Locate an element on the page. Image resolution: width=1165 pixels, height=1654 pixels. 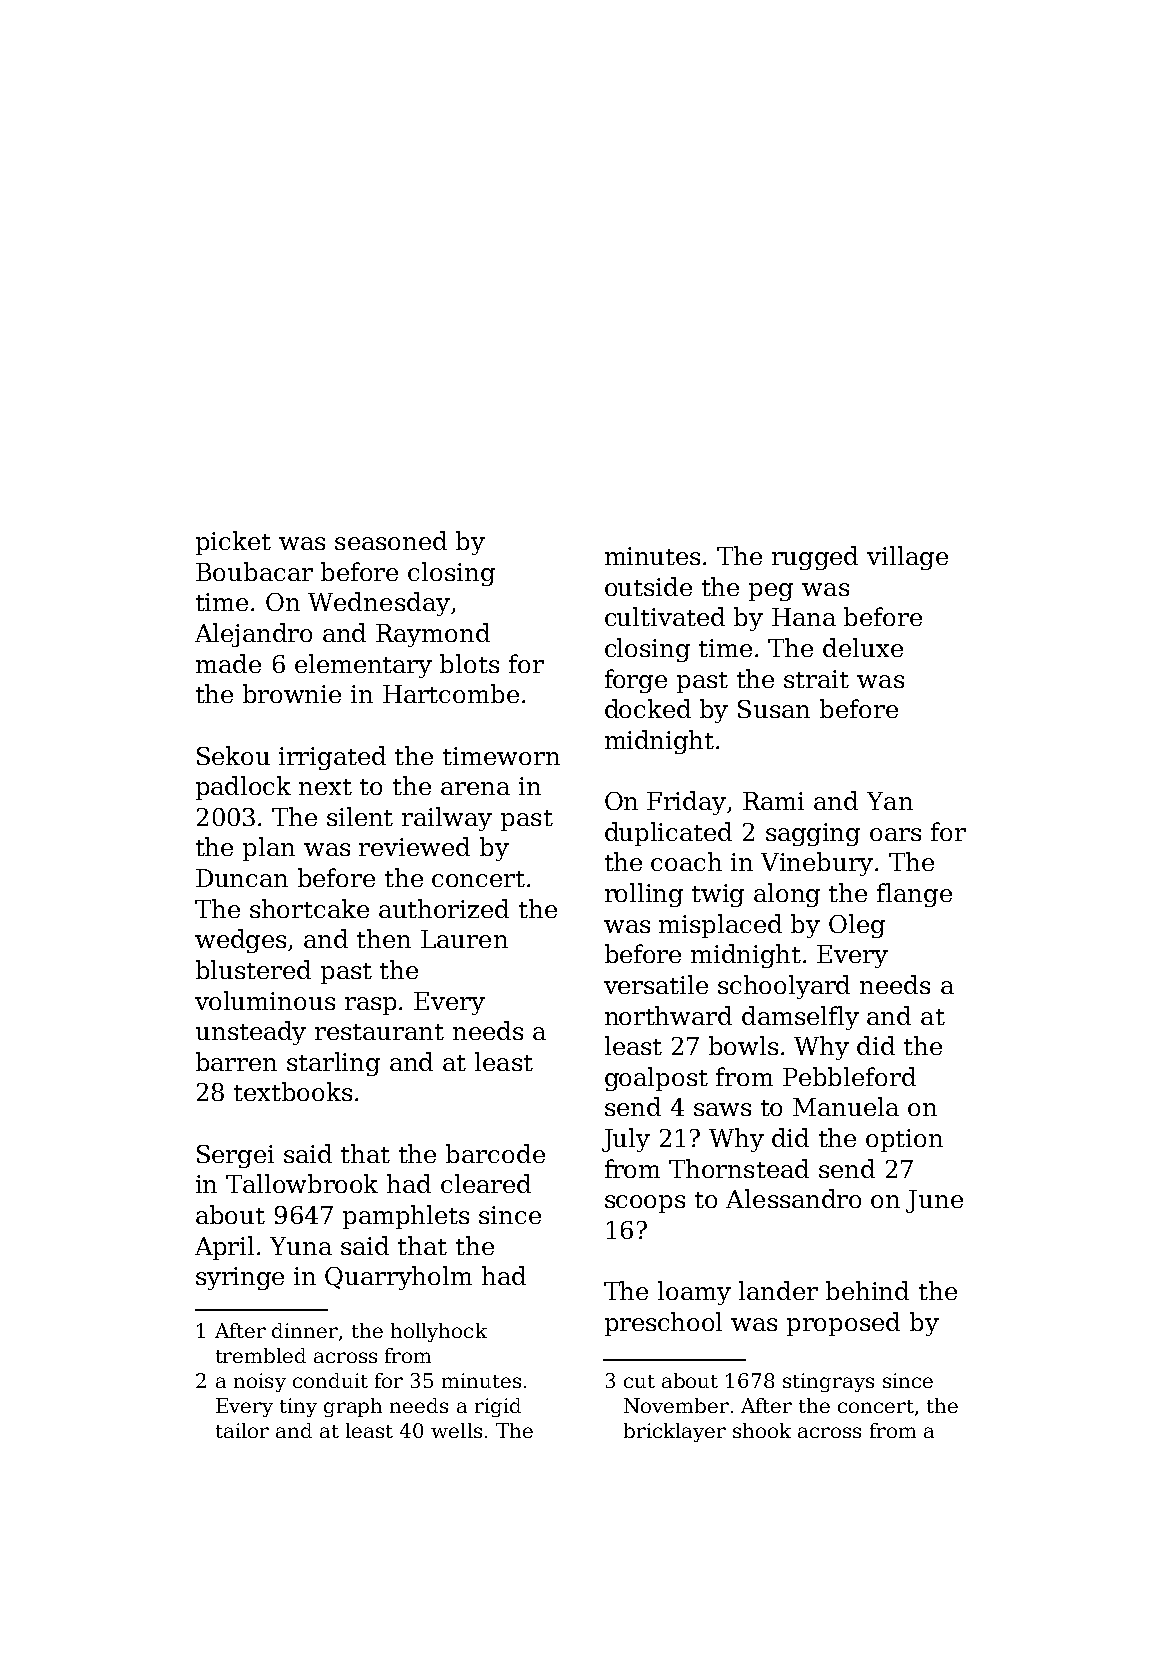
rigid is located at coordinates (498, 1407).
